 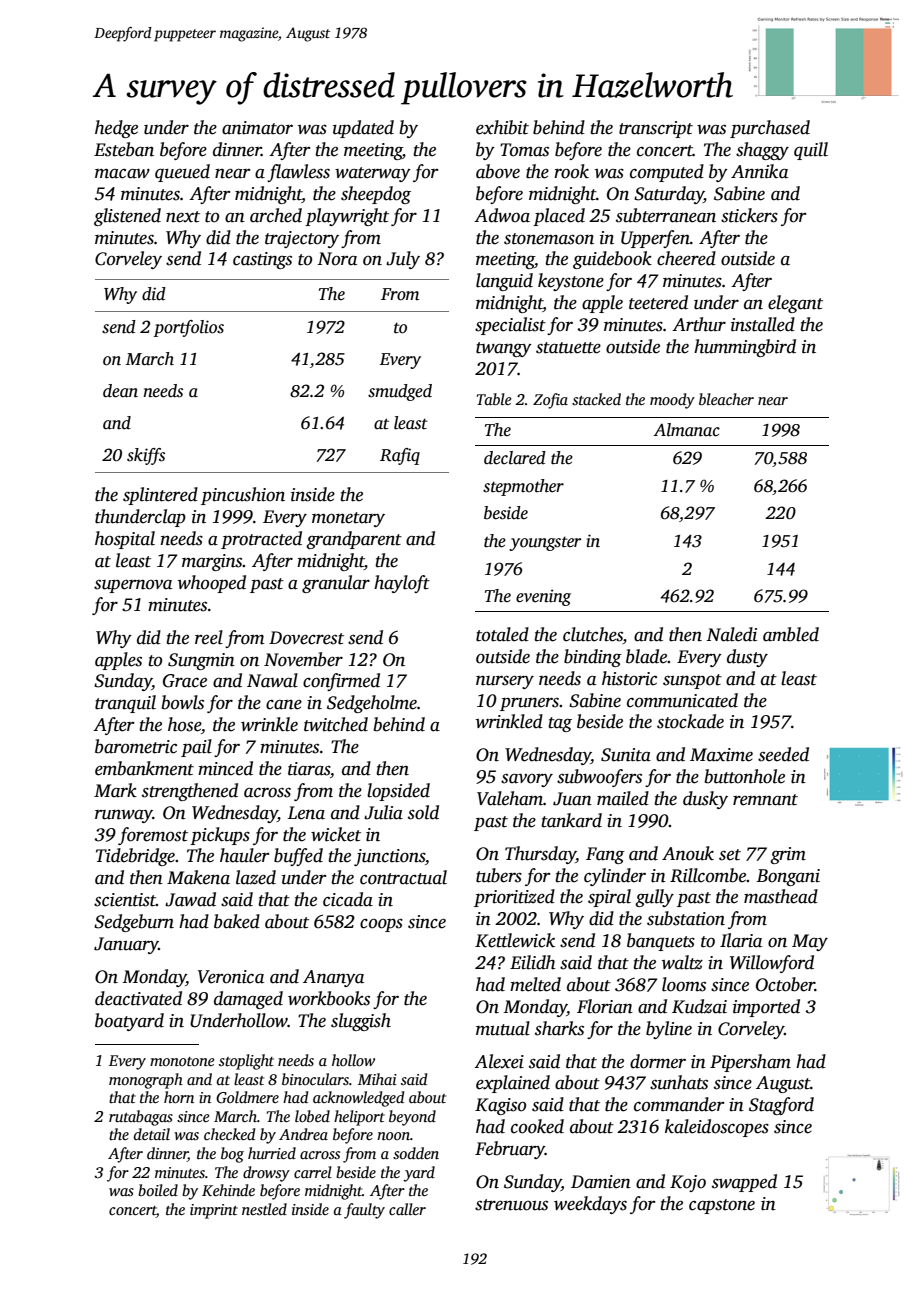 What do you see at coordinates (529, 704) in the screenshot?
I see `pruners` at bounding box center [529, 704].
